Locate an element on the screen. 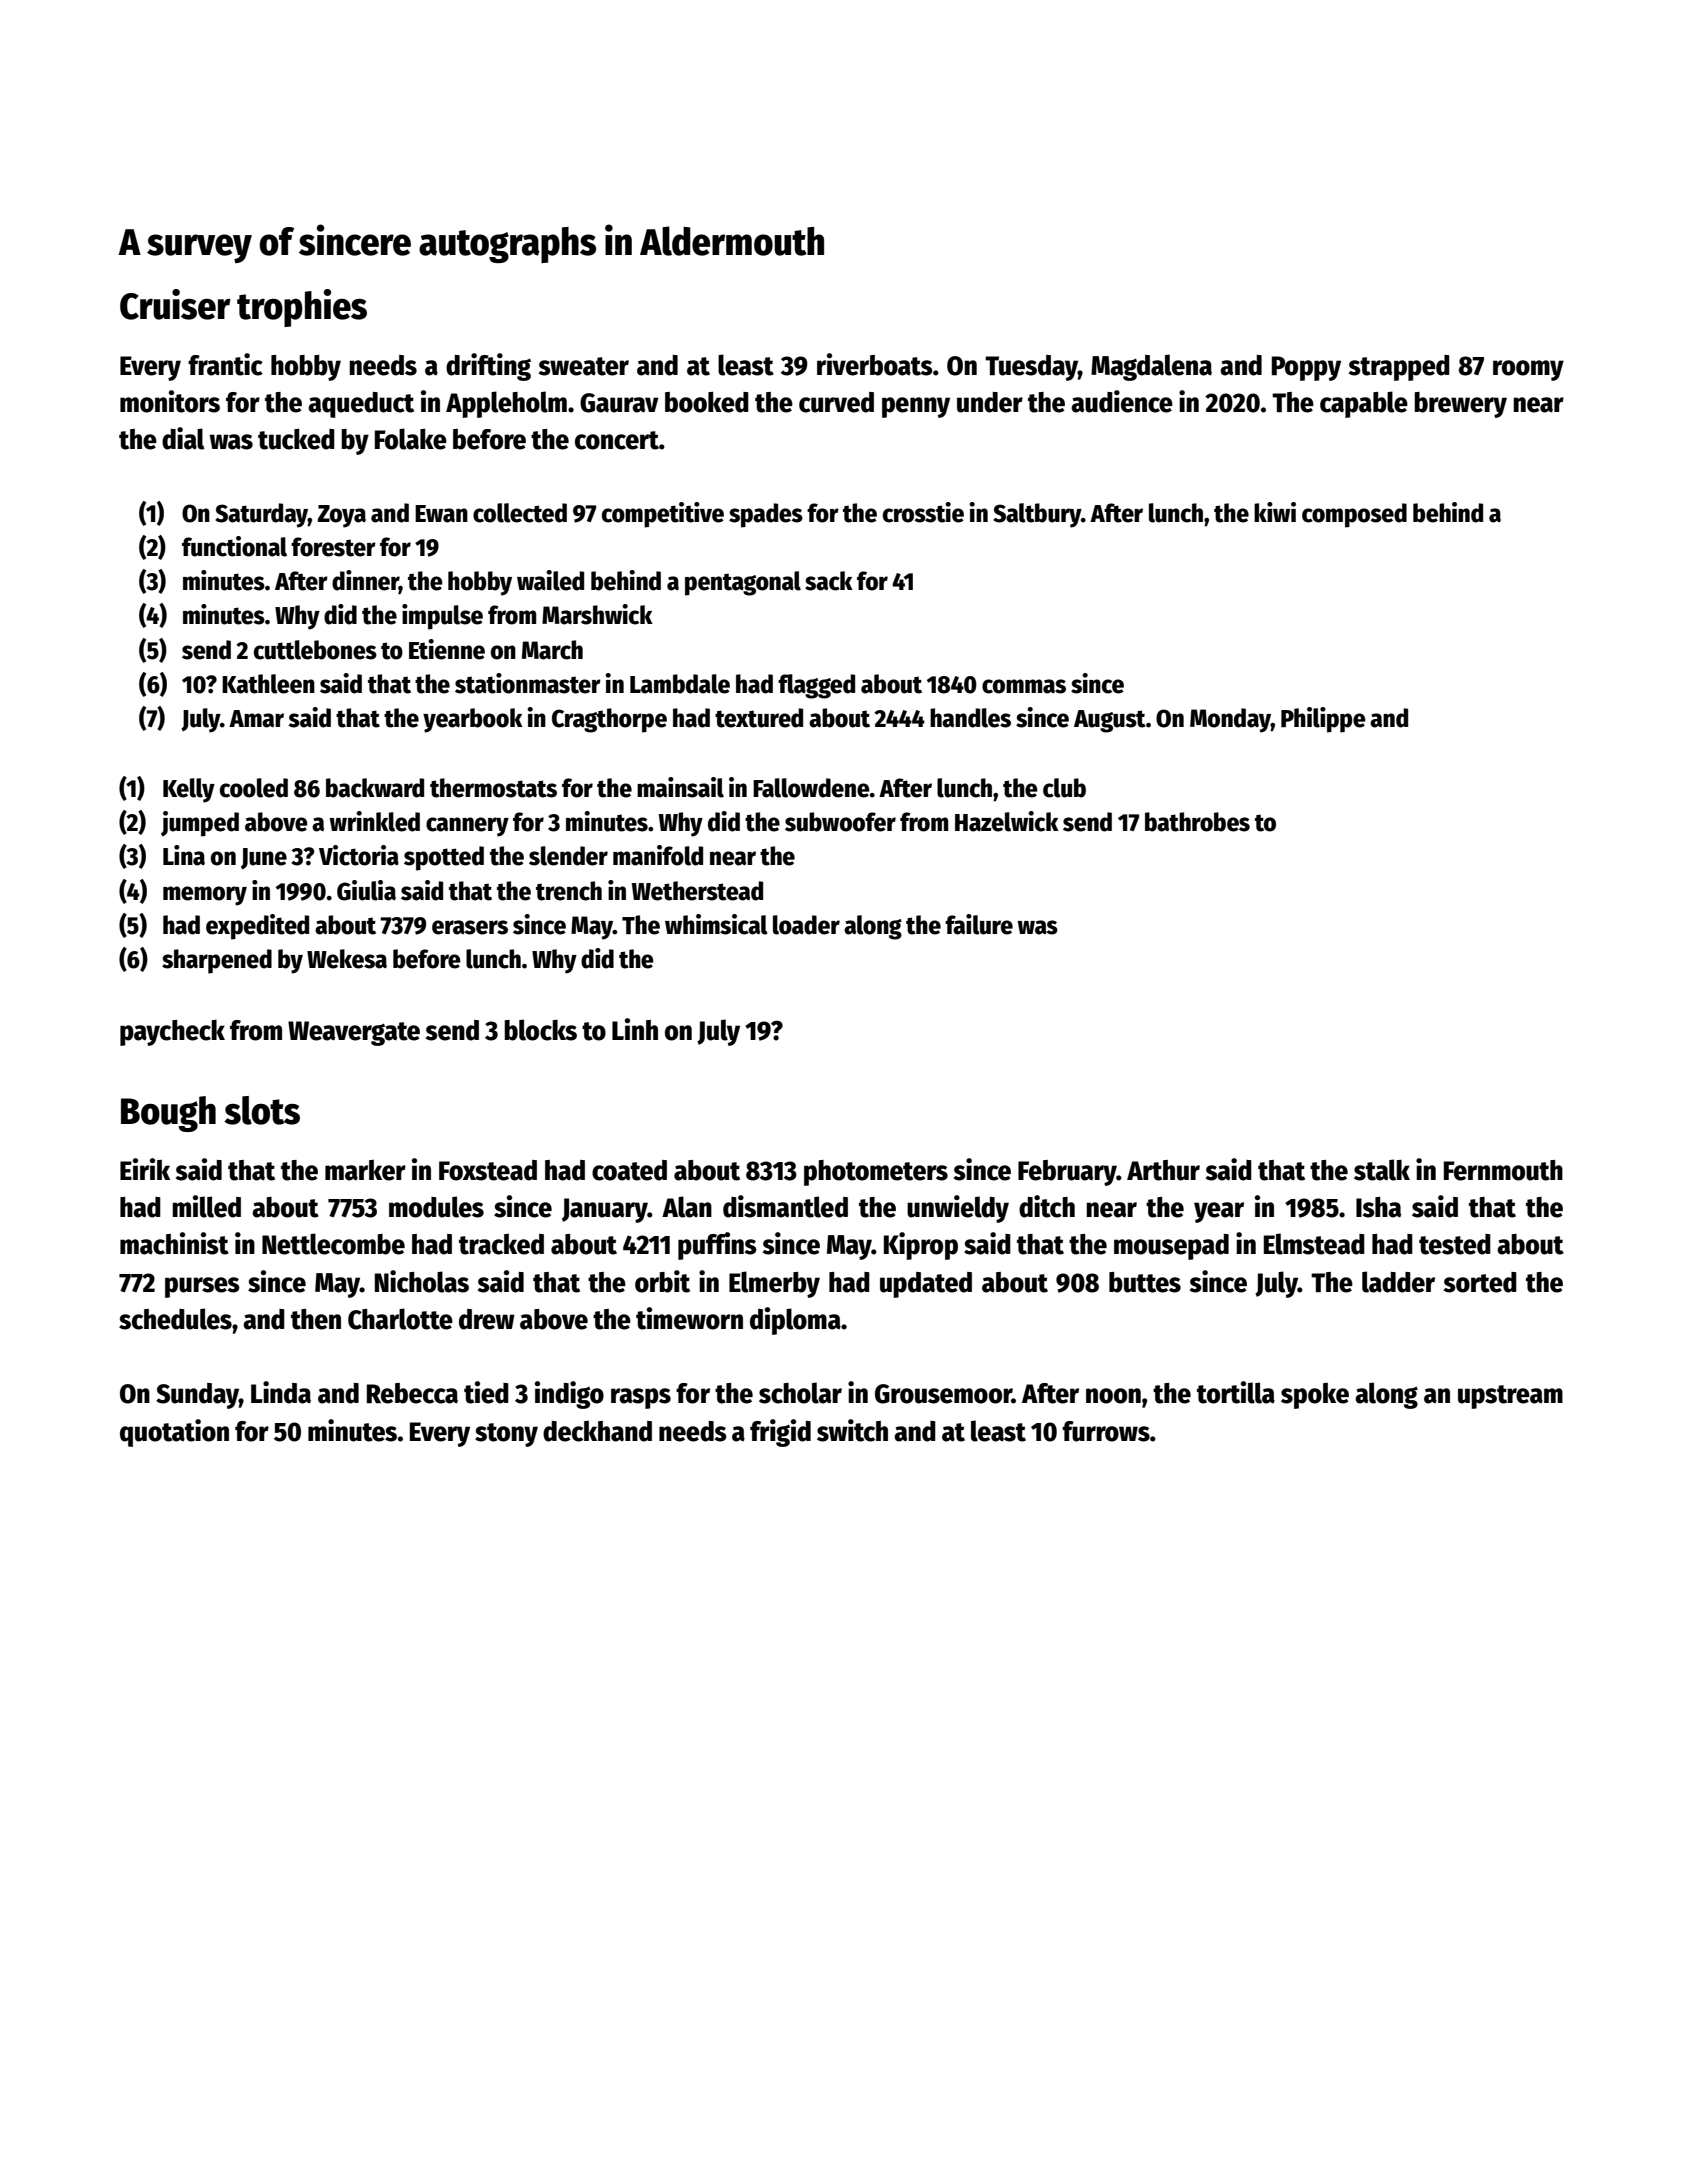 This screenshot has height=2178, width=1683. Hazelwick is located at coordinates (1007, 821).
